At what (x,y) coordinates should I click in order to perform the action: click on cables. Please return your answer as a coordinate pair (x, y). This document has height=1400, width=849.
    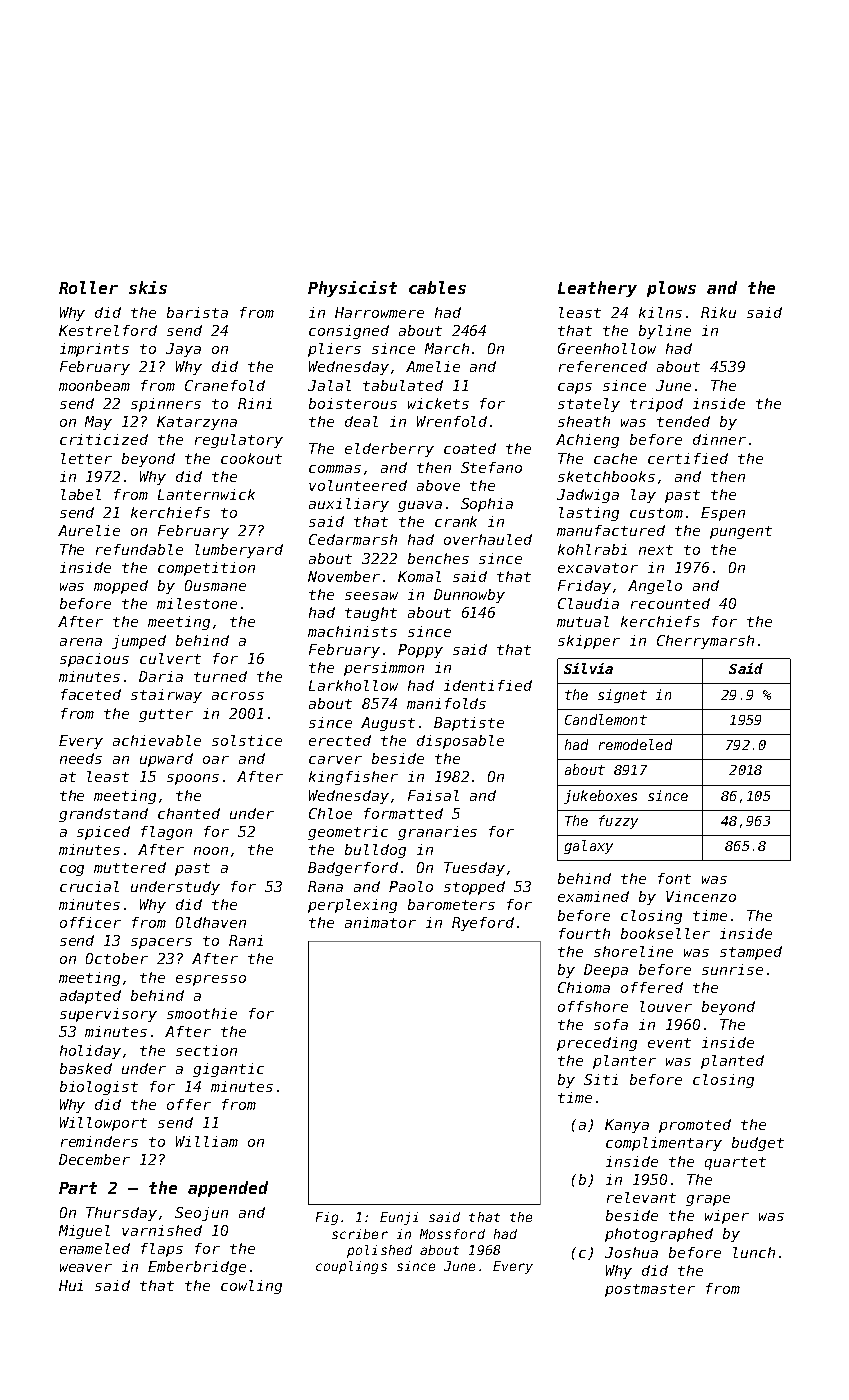
    Looking at the image, I should click on (437, 287).
